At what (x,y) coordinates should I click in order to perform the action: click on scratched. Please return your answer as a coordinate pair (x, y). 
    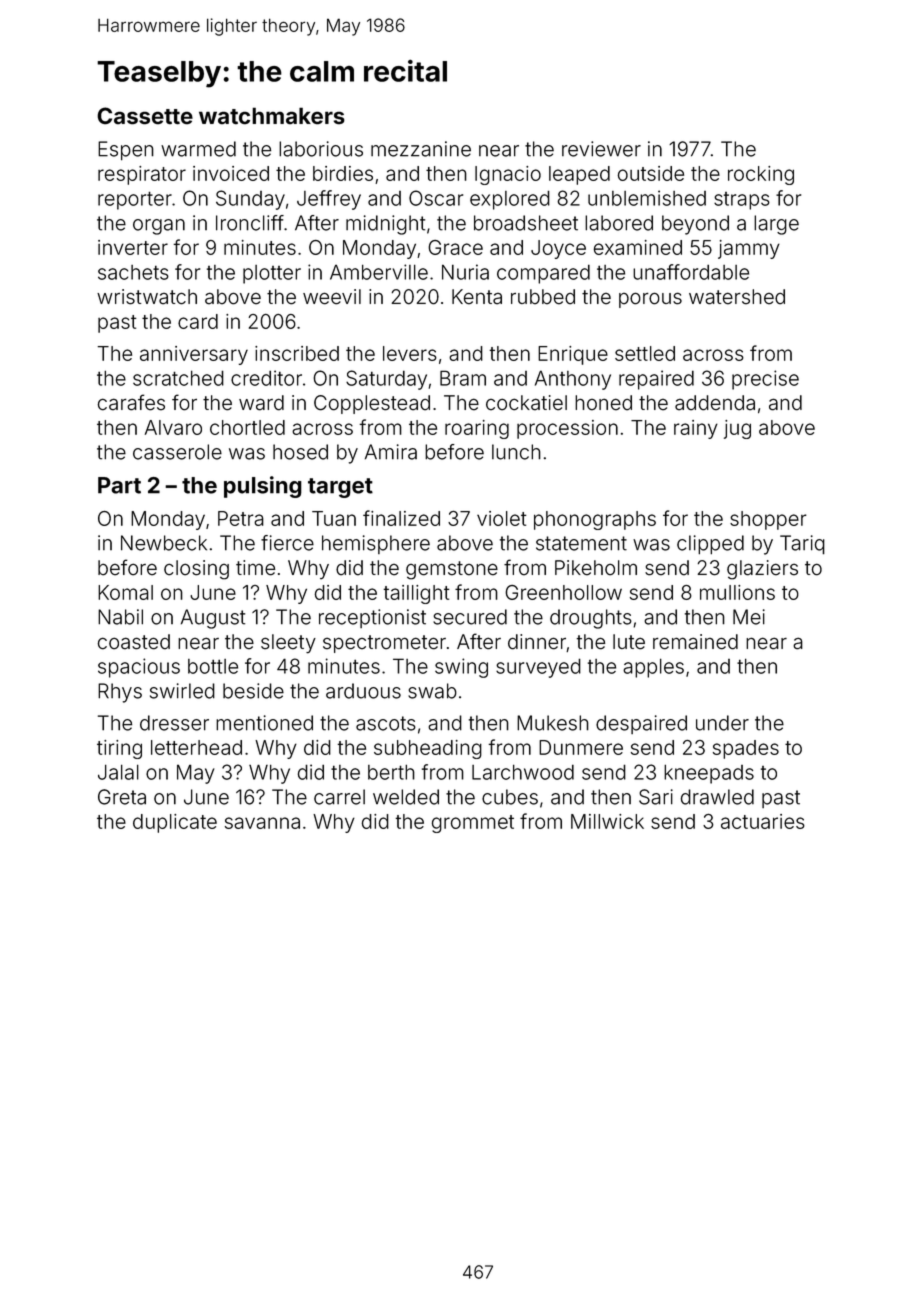
    Looking at the image, I should click on (178, 378).
